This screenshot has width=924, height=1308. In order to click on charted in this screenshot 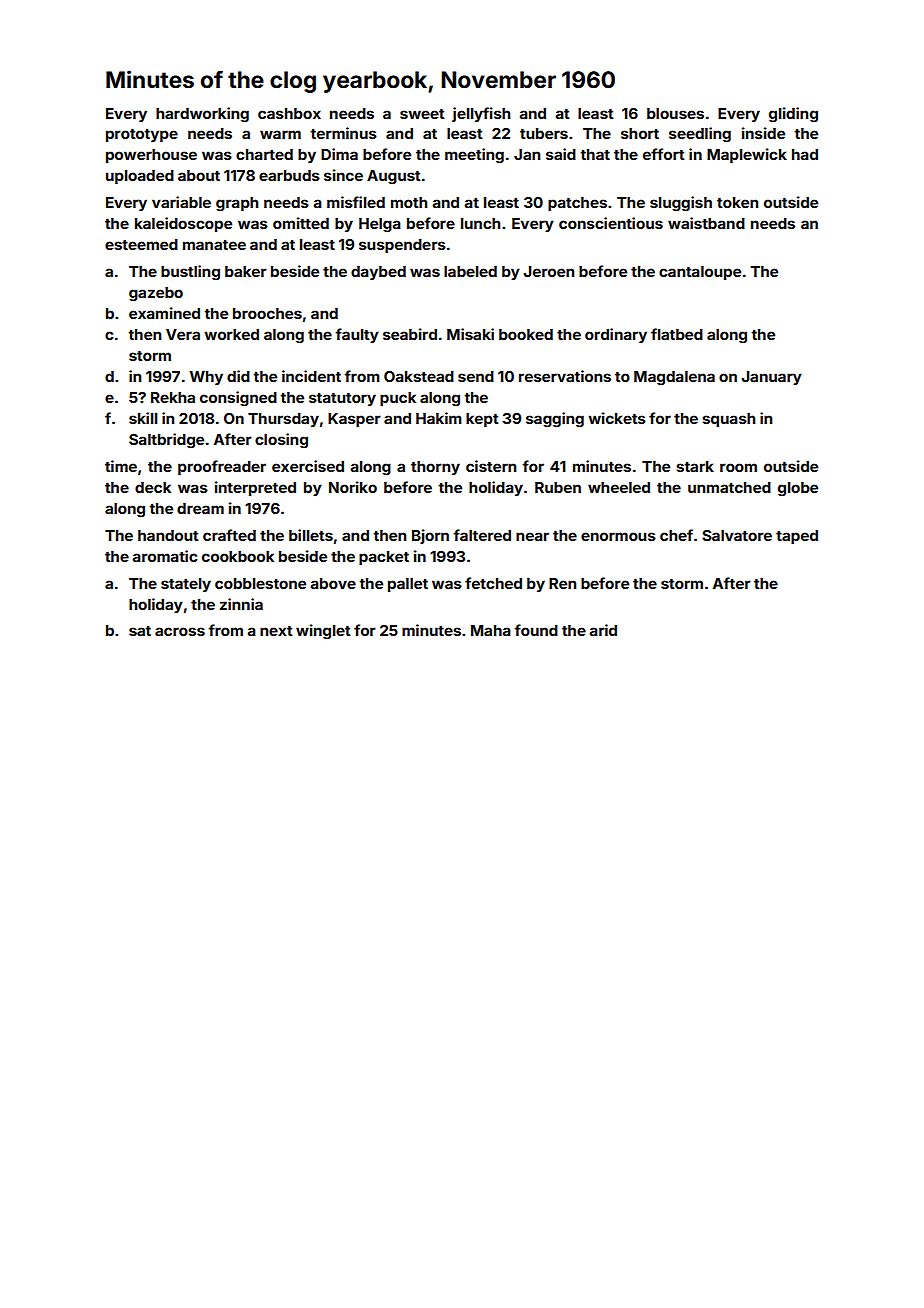, I will do `click(264, 154)`.
